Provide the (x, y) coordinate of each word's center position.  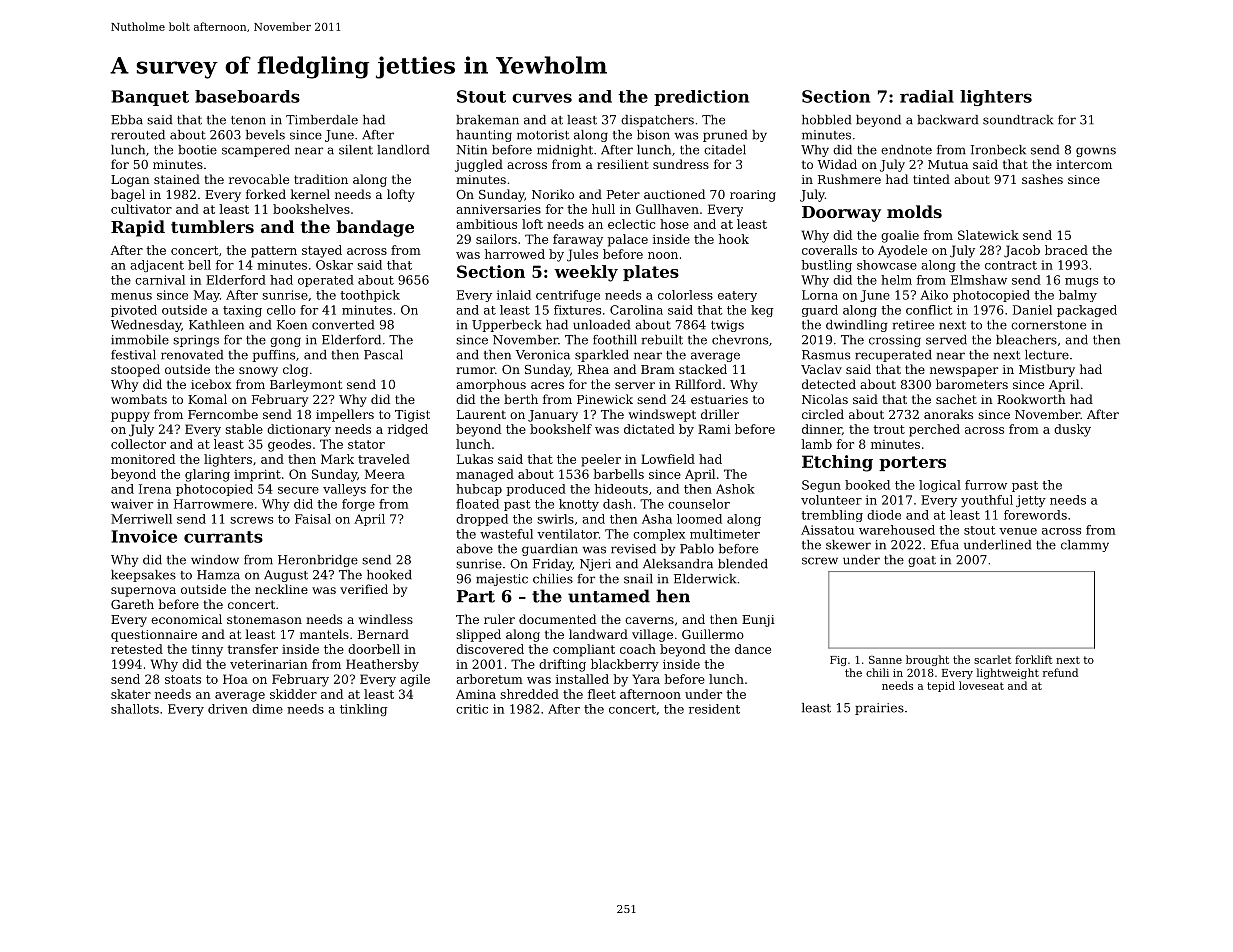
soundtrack (1018, 120)
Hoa (235, 679)
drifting (562, 665)
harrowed (515, 254)
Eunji (758, 621)
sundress (681, 164)
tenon (248, 120)
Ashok (735, 489)
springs (196, 341)
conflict (929, 310)
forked (266, 194)
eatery (737, 296)
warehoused (897, 530)
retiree (913, 325)
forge (358, 505)
